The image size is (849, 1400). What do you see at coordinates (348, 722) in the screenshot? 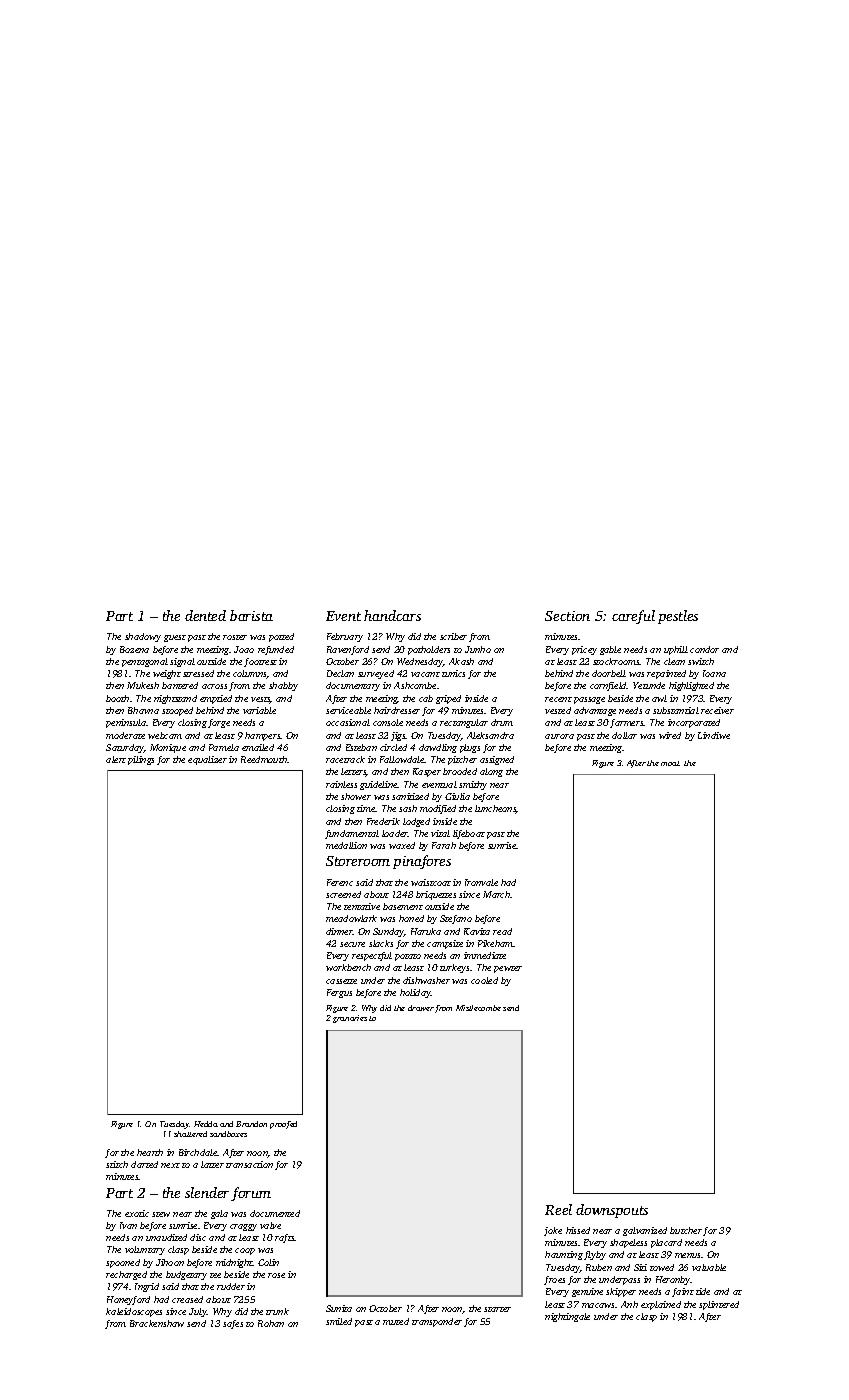
I see `occasional` at bounding box center [348, 722].
